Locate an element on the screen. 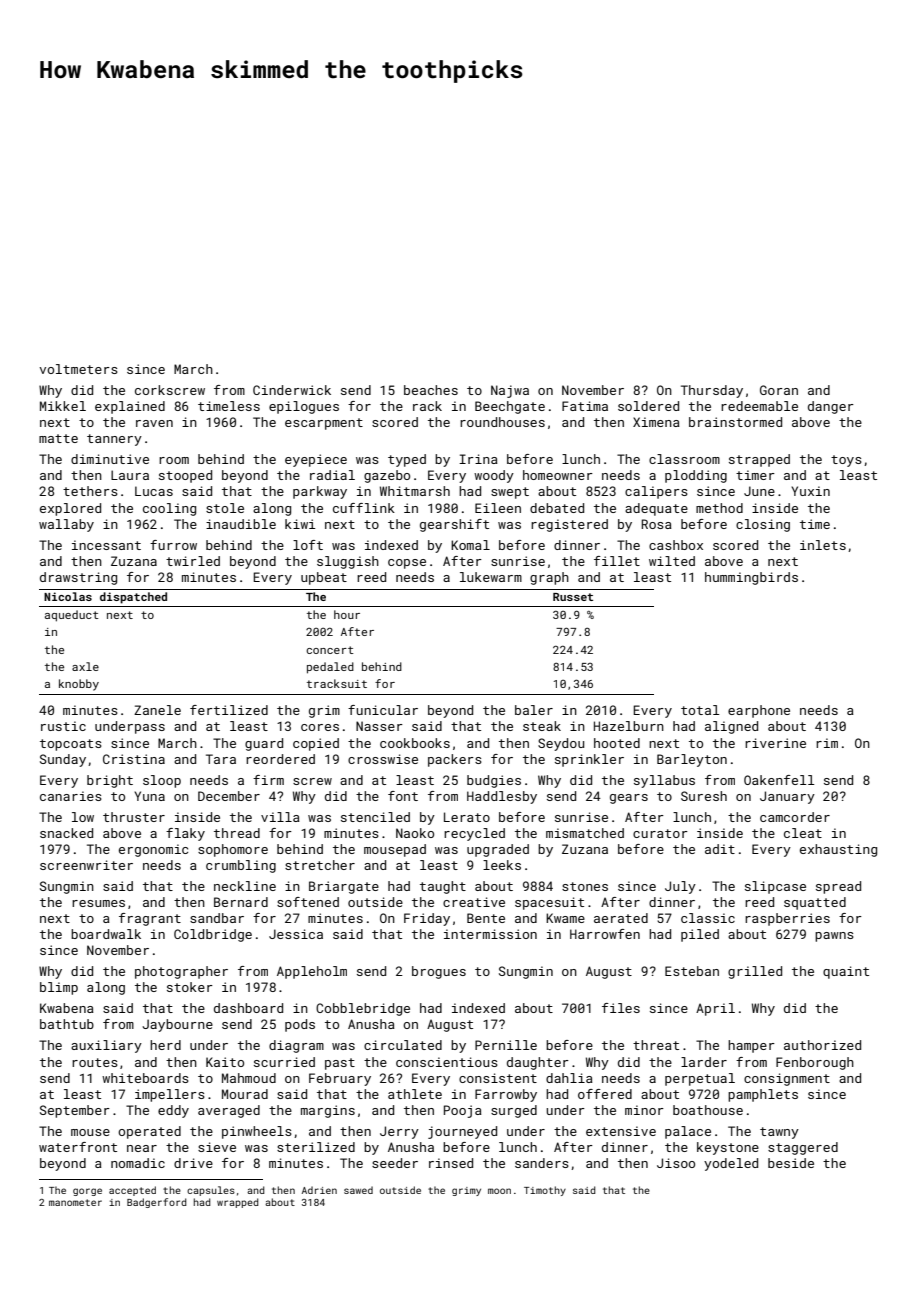 The image size is (924, 1308). lukewarm is located at coordinates (491, 577).
